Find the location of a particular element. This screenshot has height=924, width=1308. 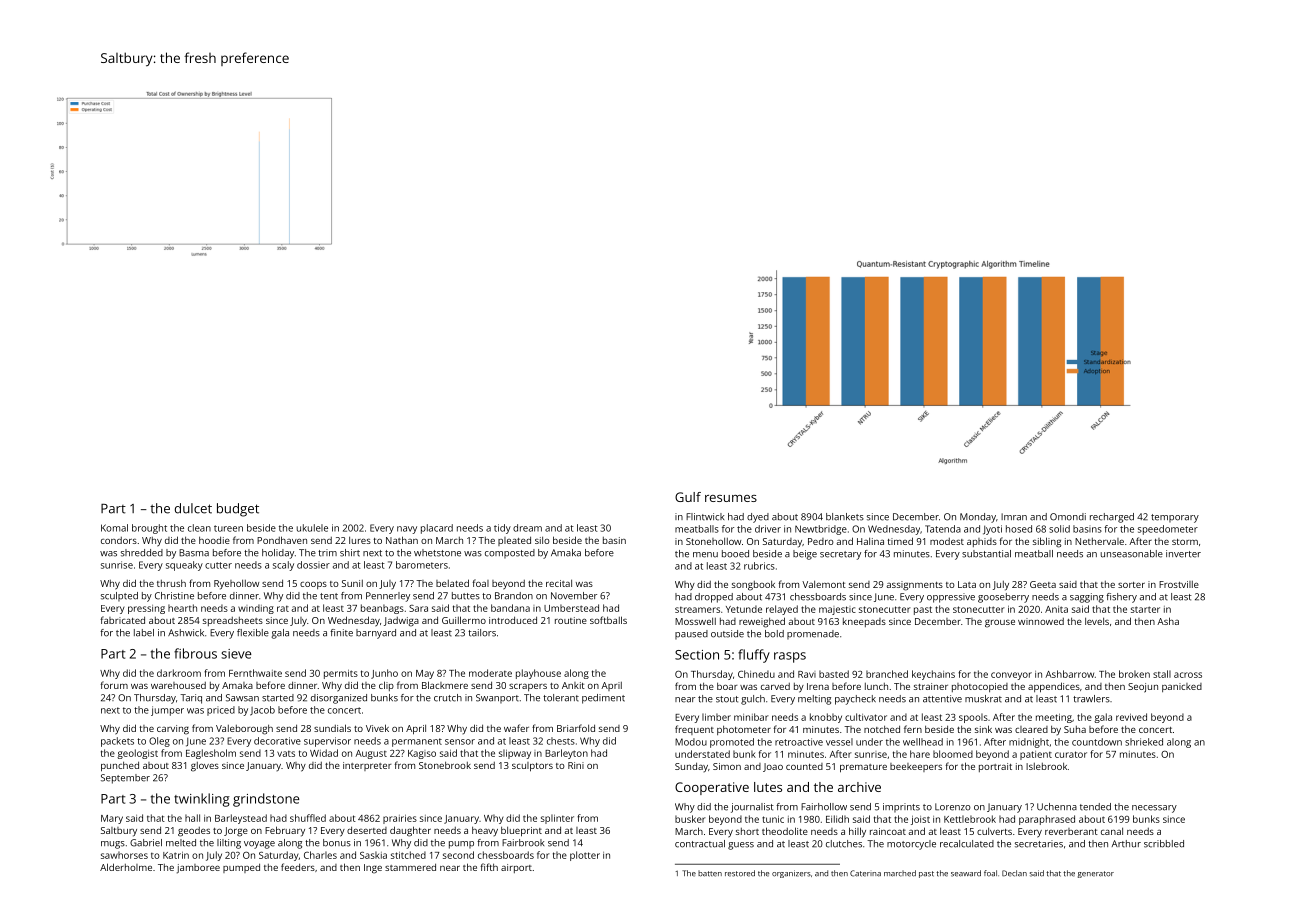

dossier is located at coordinates (313, 565).
